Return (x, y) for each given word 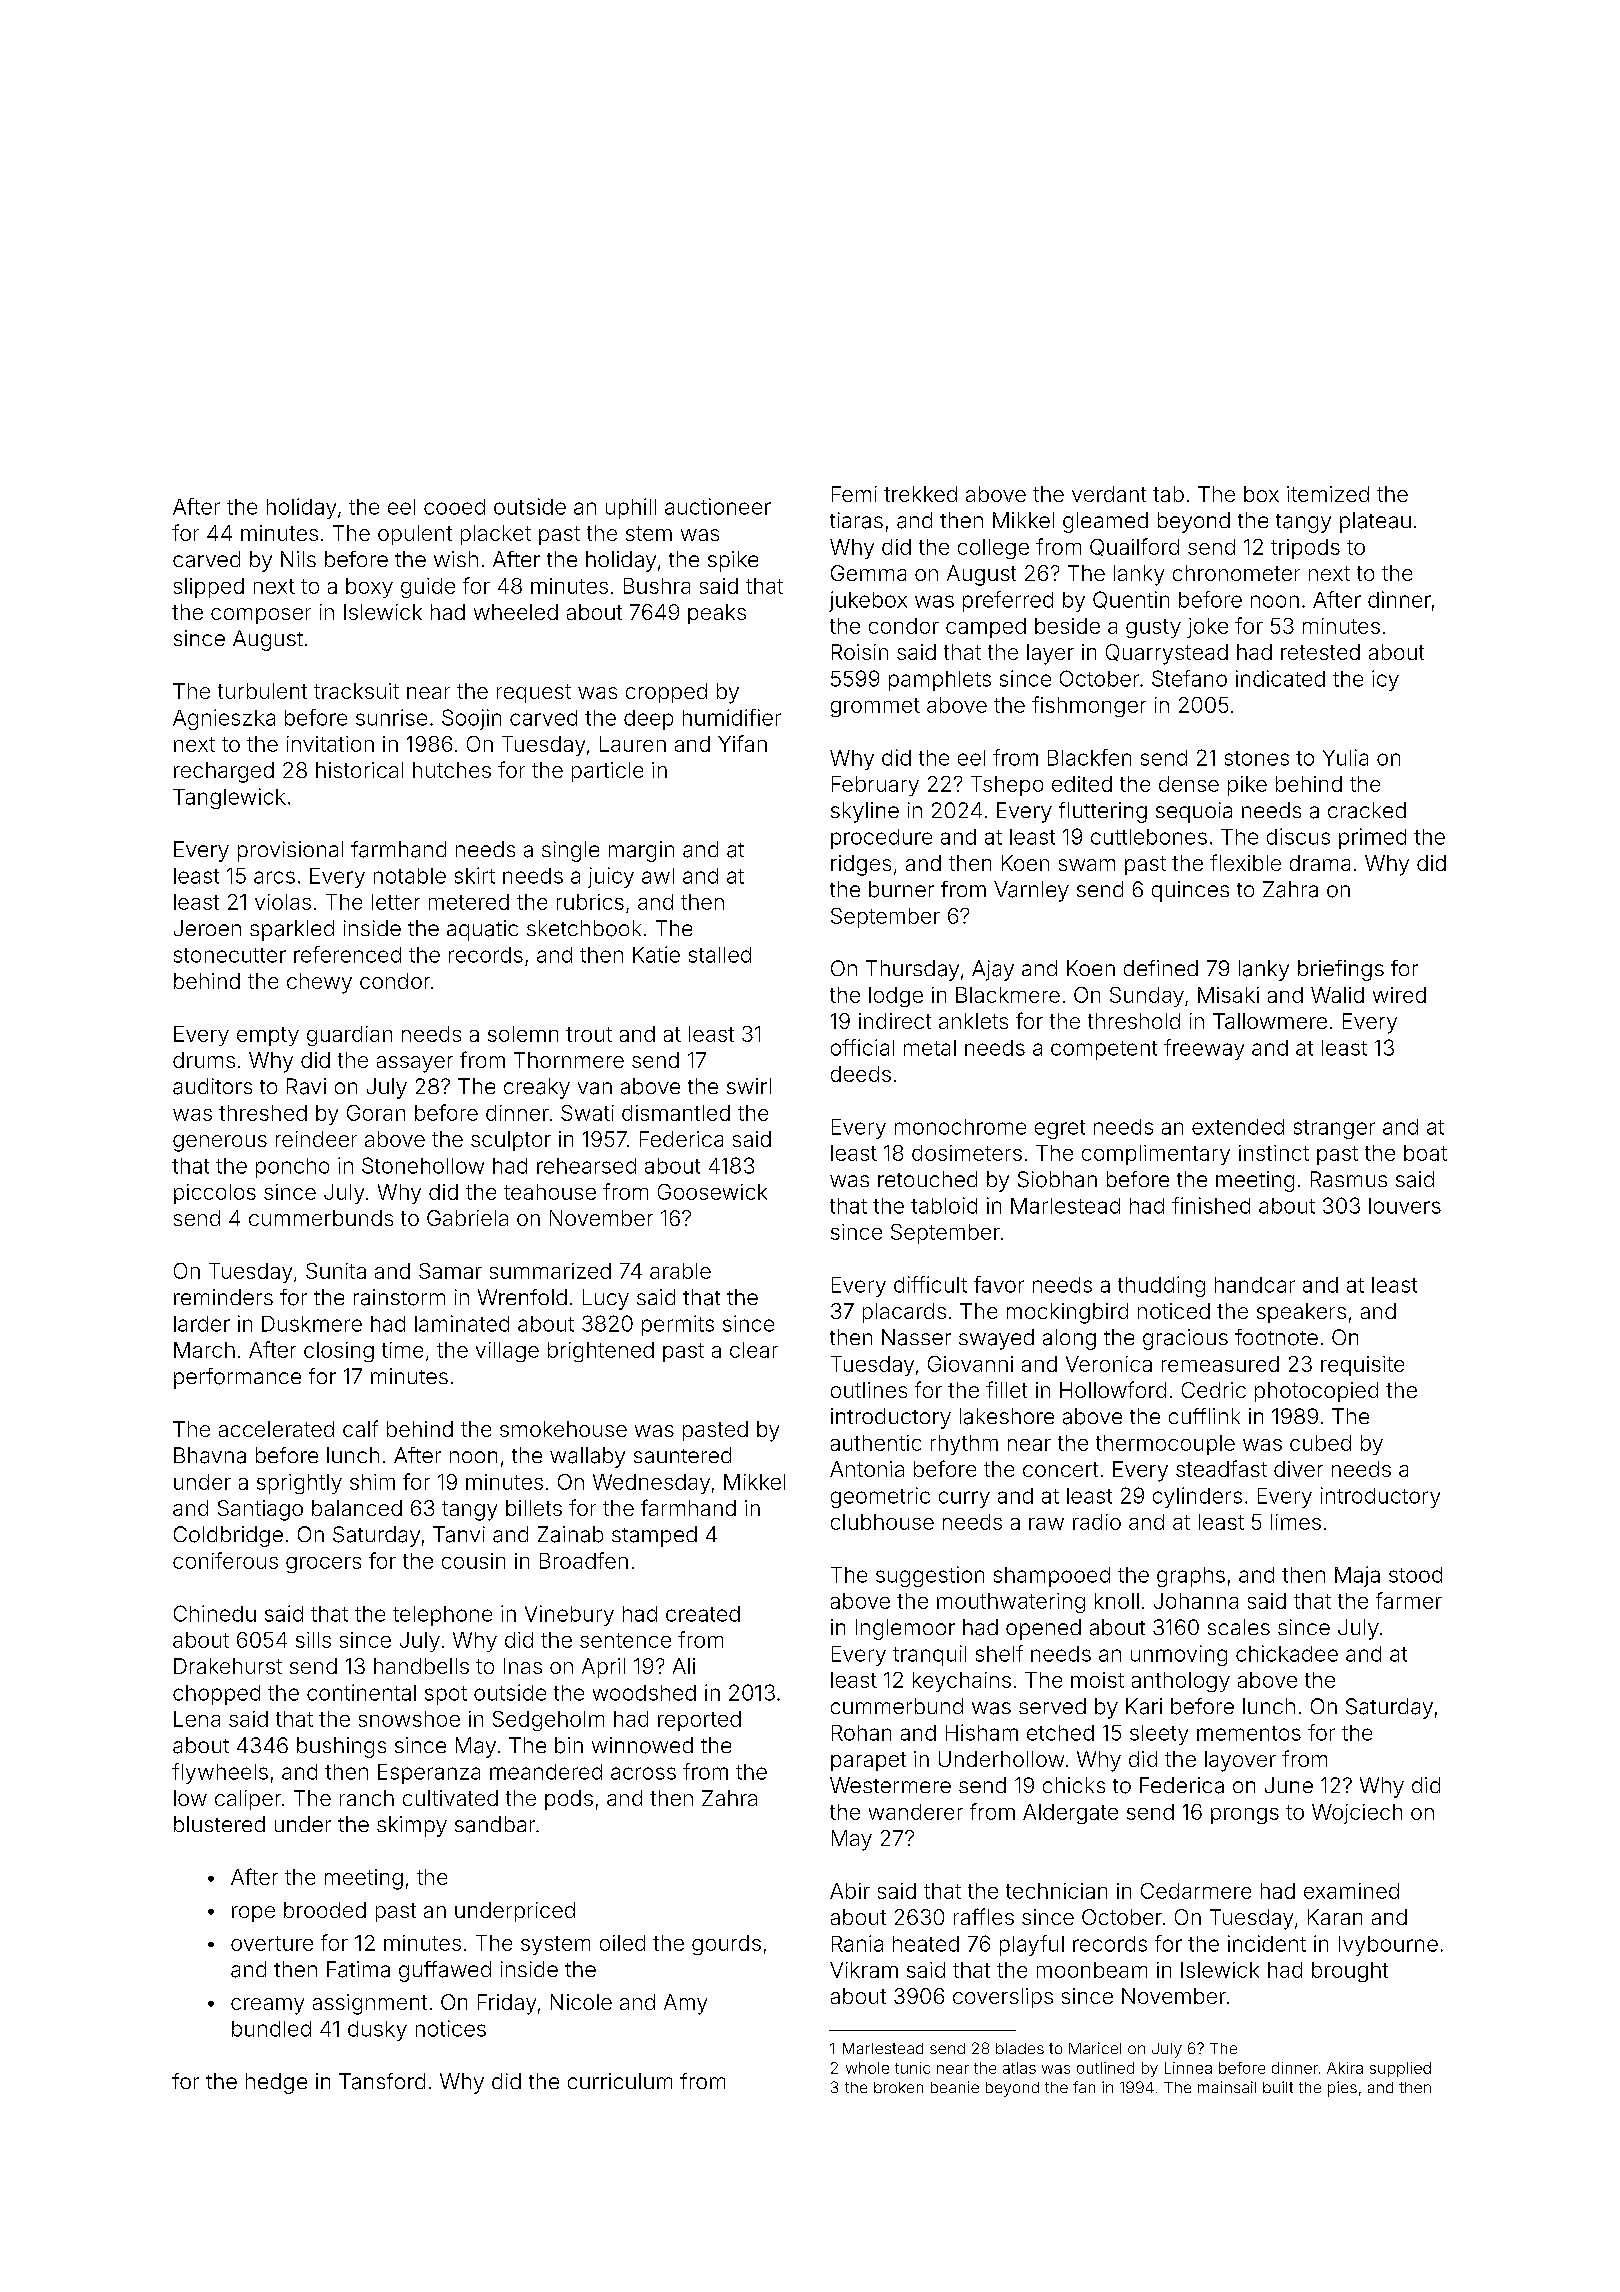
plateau (1375, 522)
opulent (415, 535)
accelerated (276, 1429)
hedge (276, 2083)
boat (1425, 1153)
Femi (854, 494)
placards (904, 1313)
